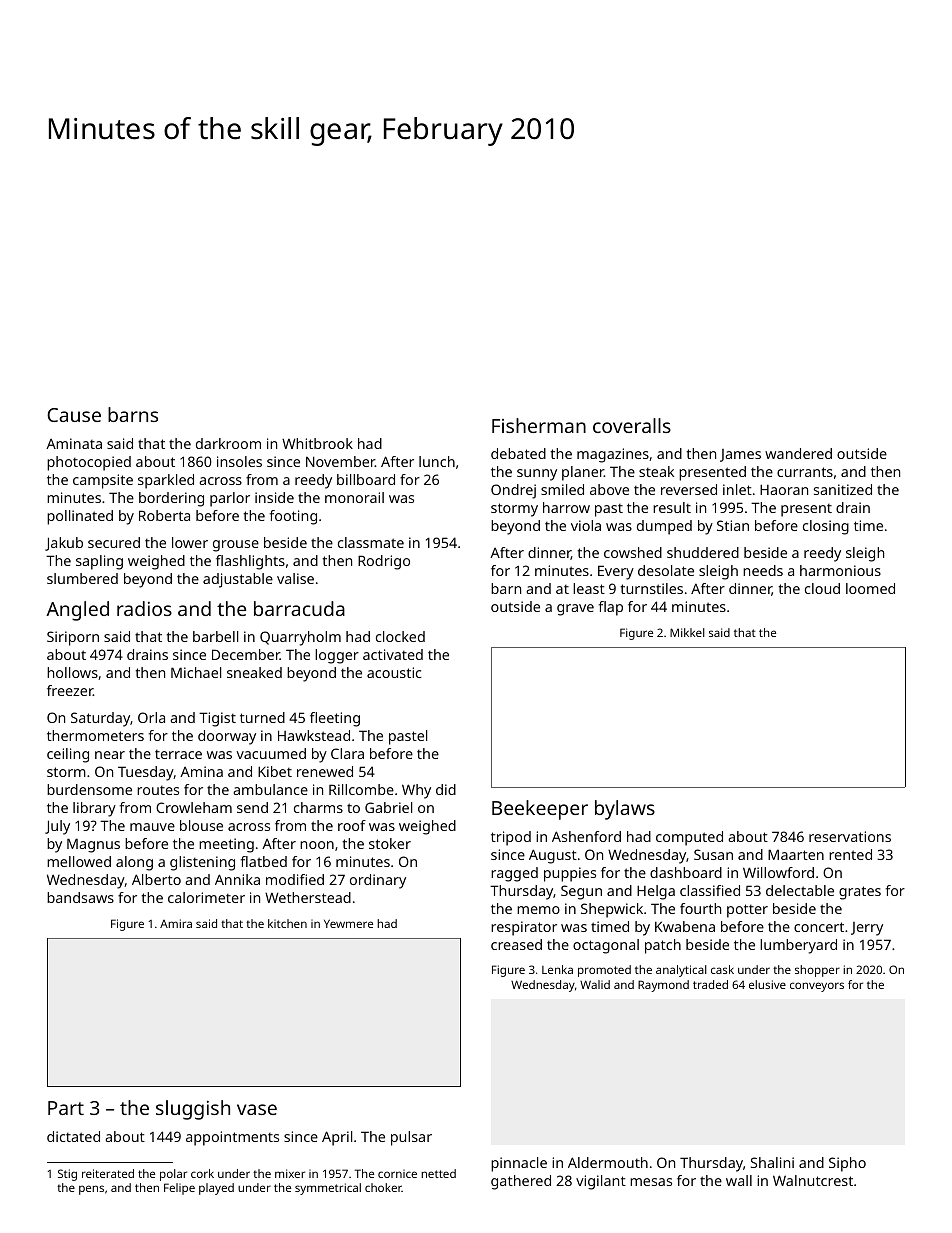  What do you see at coordinates (173, 1175) in the screenshot?
I see `polar` at bounding box center [173, 1175].
